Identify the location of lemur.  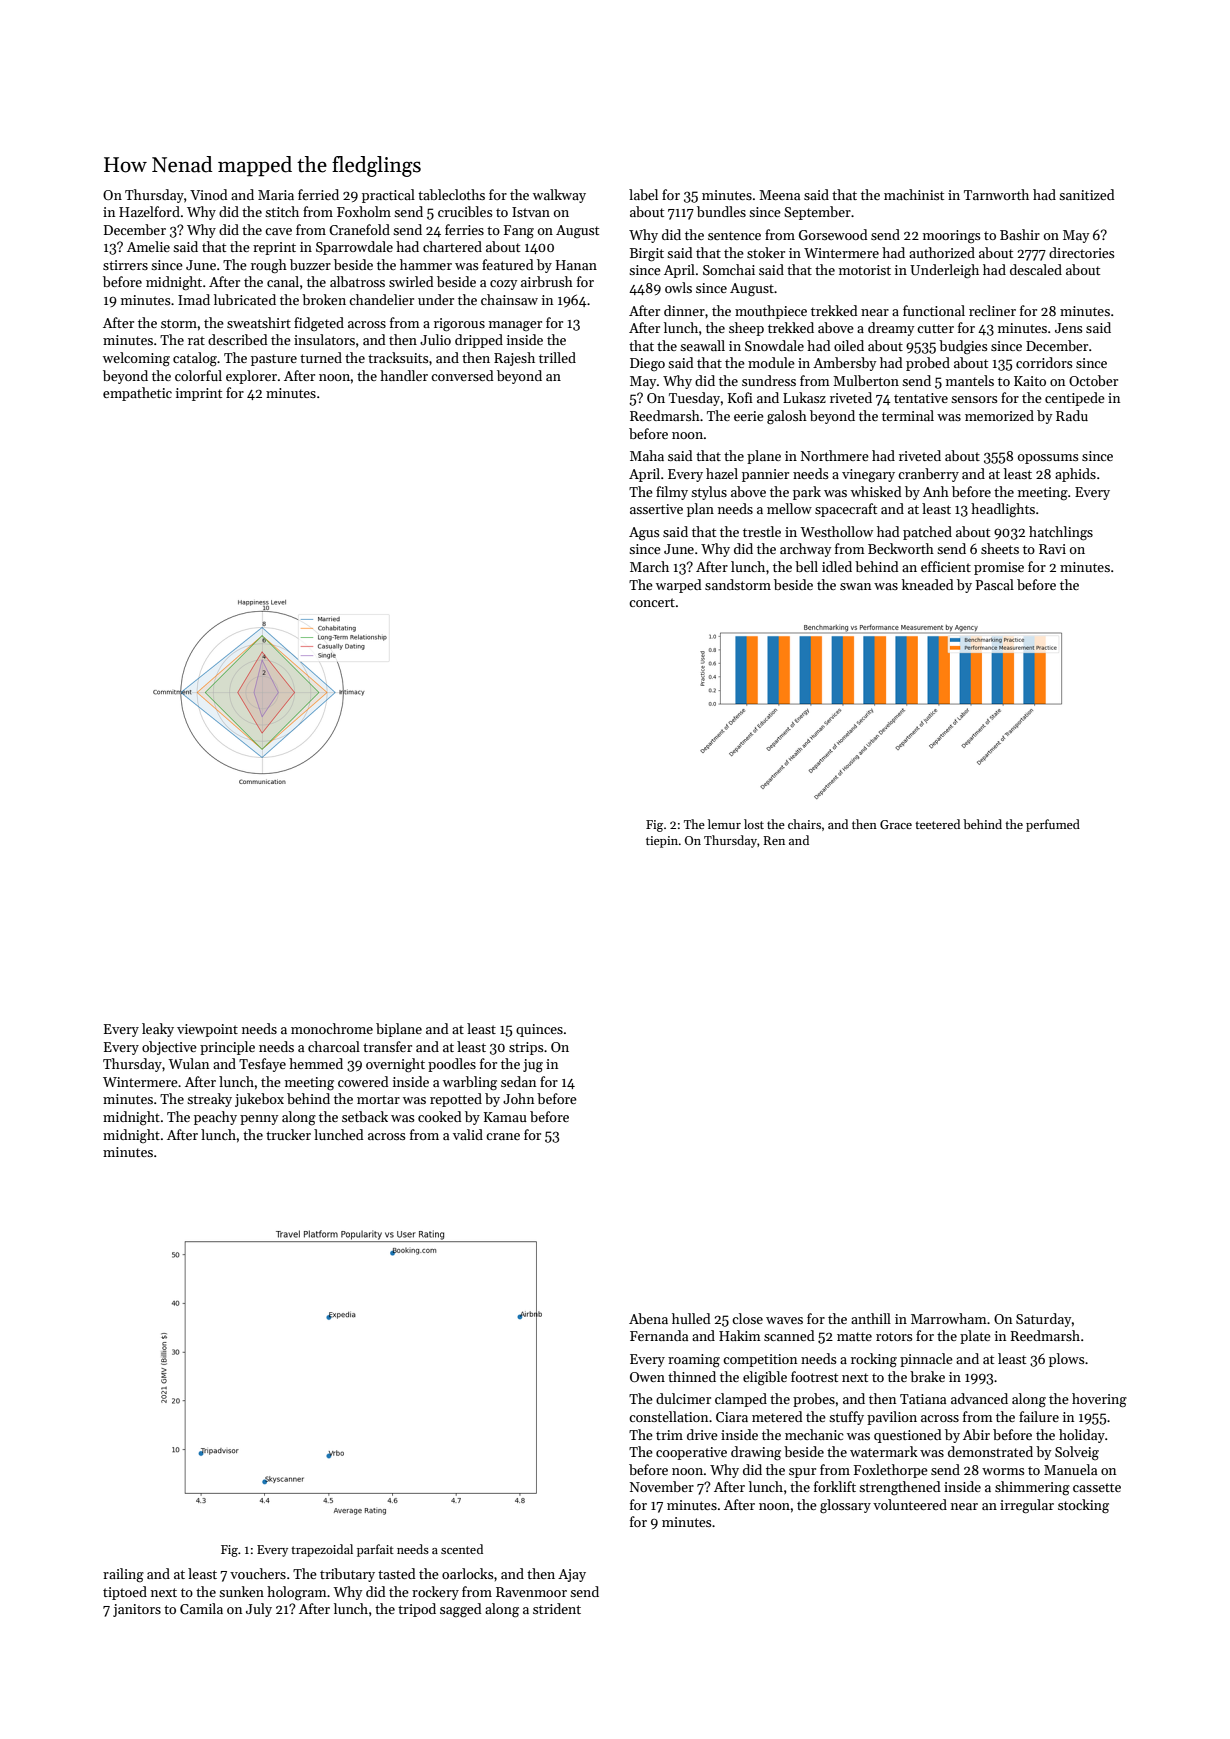
(724, 824).
